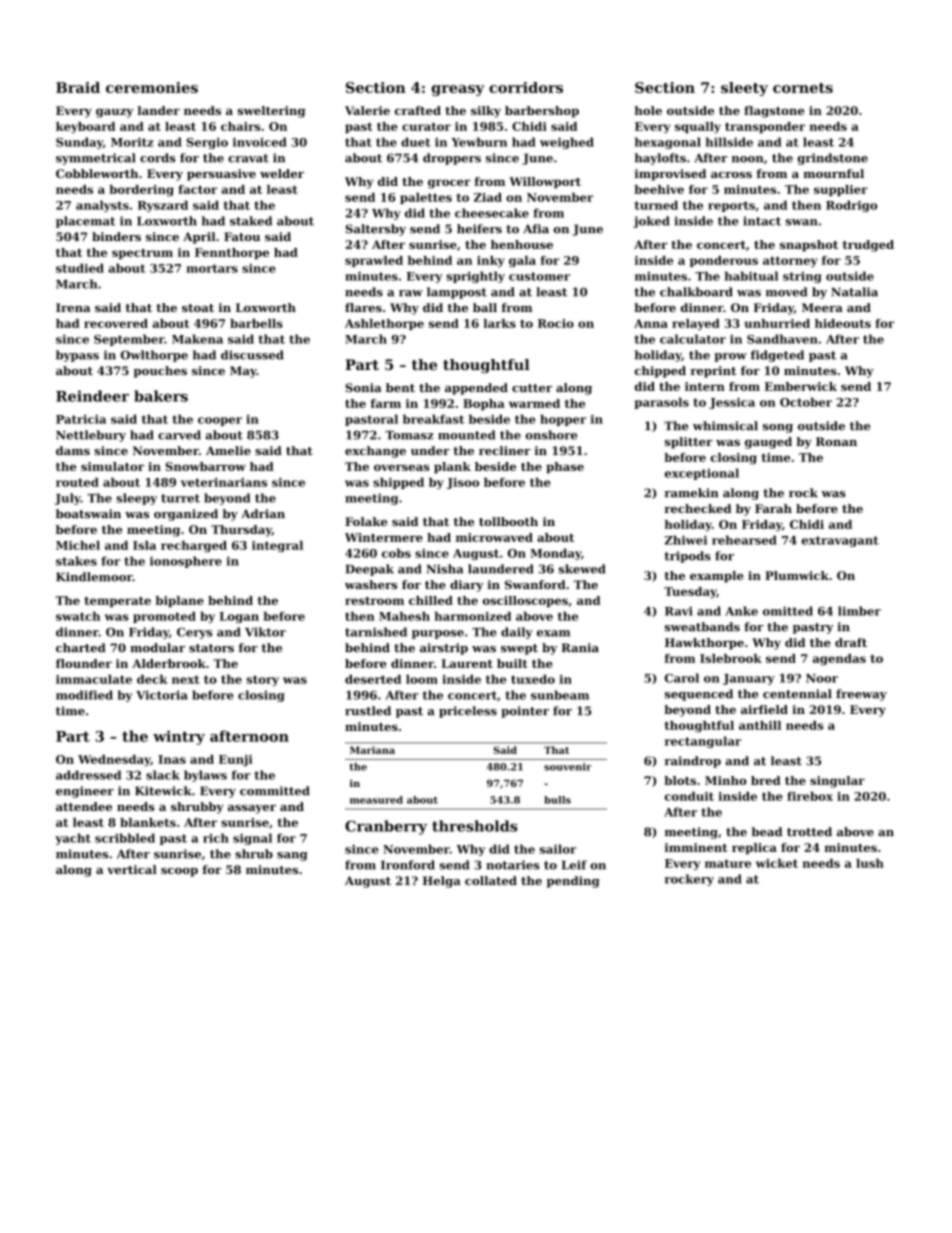 The height and width of the screenshot is (1233, 952). Describe the element at coordinates (366, 521) in the screenshot. I see `Folake` at that location.
